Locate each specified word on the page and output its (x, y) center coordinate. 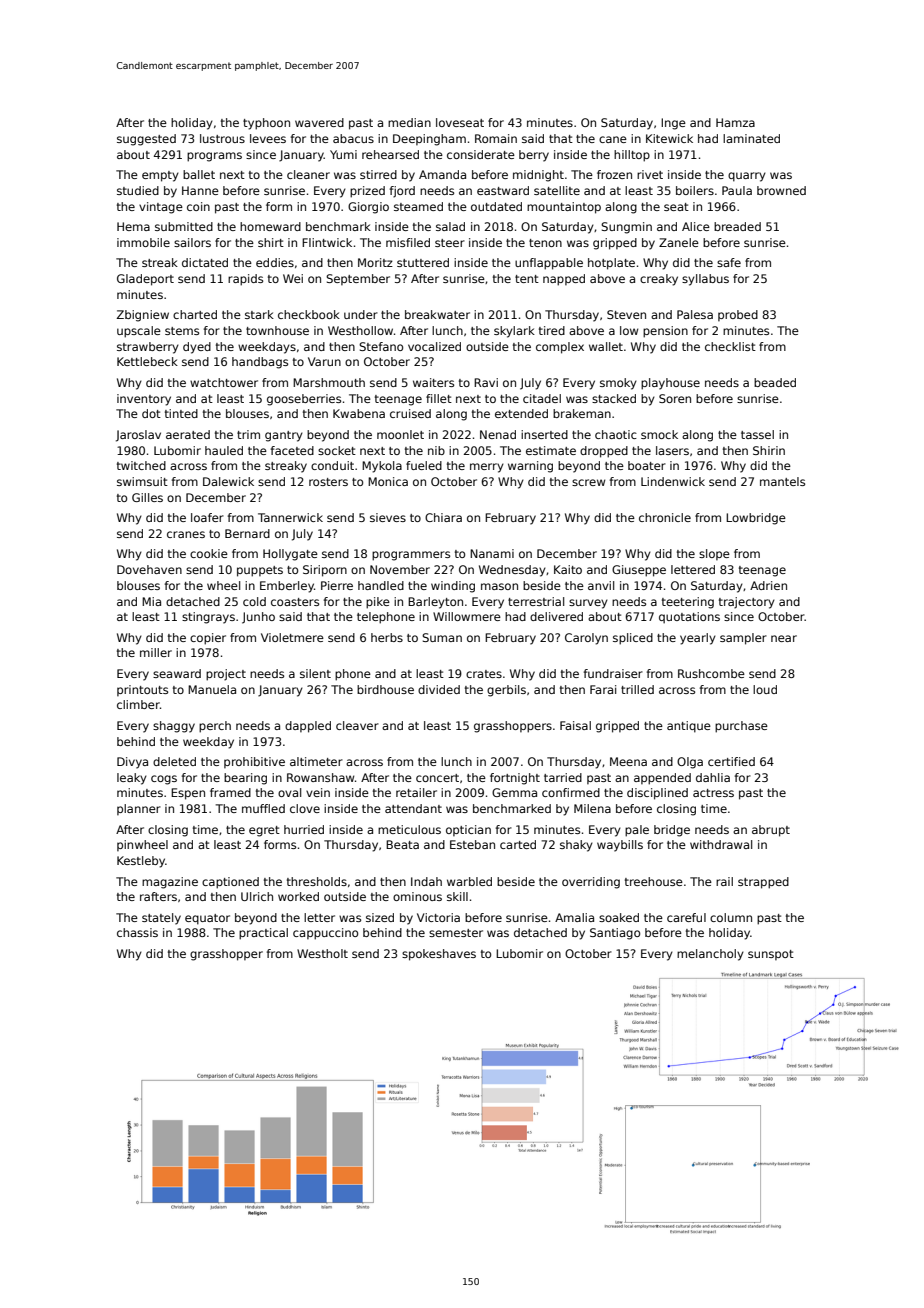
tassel (757, 434)
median (409, 122)
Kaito (568, 569)
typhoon (266, 124)
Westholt (322, 953)
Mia (151, 601)
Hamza (735, 122)
